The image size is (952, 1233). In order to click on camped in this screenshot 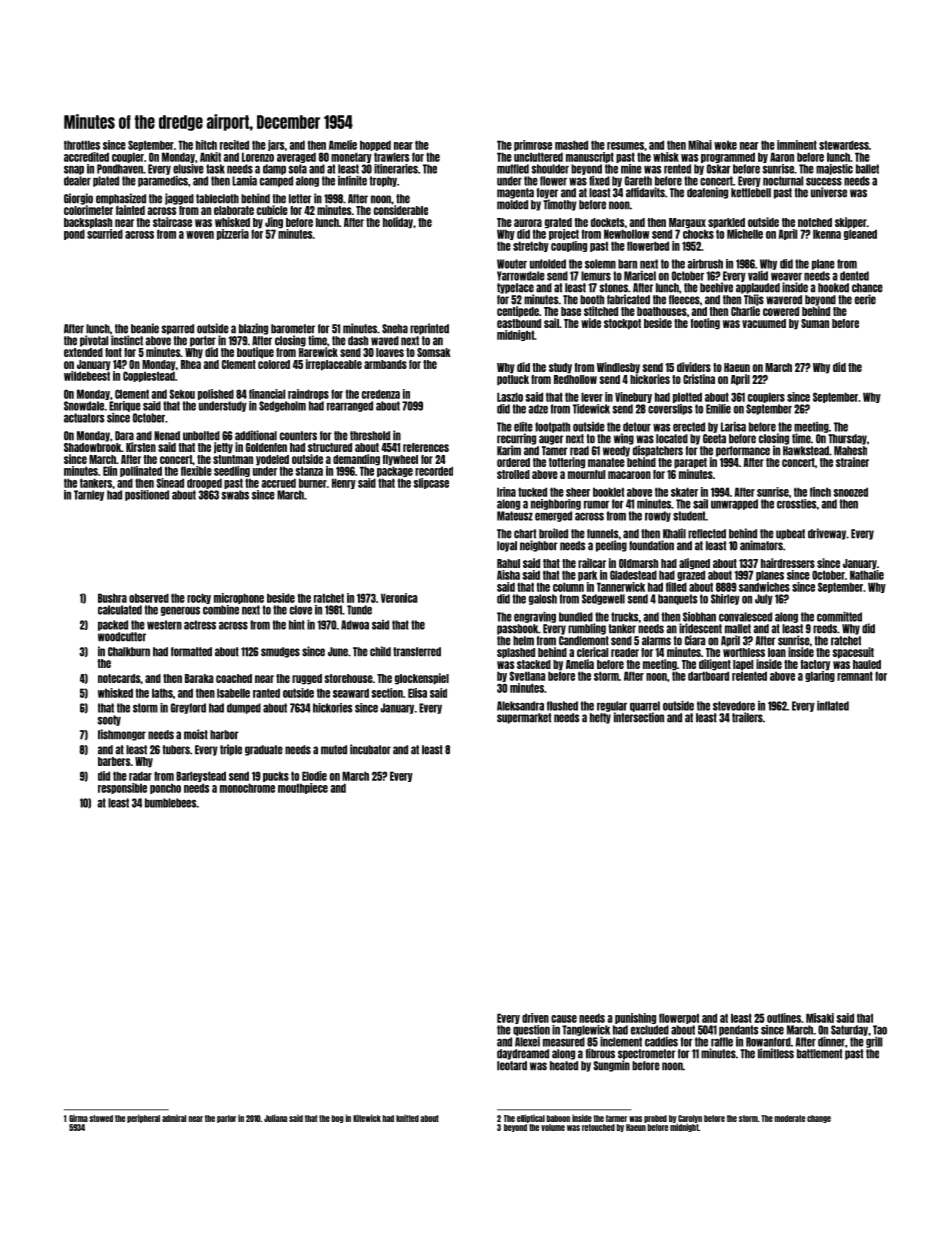, I will do `click(276, 181)`.
